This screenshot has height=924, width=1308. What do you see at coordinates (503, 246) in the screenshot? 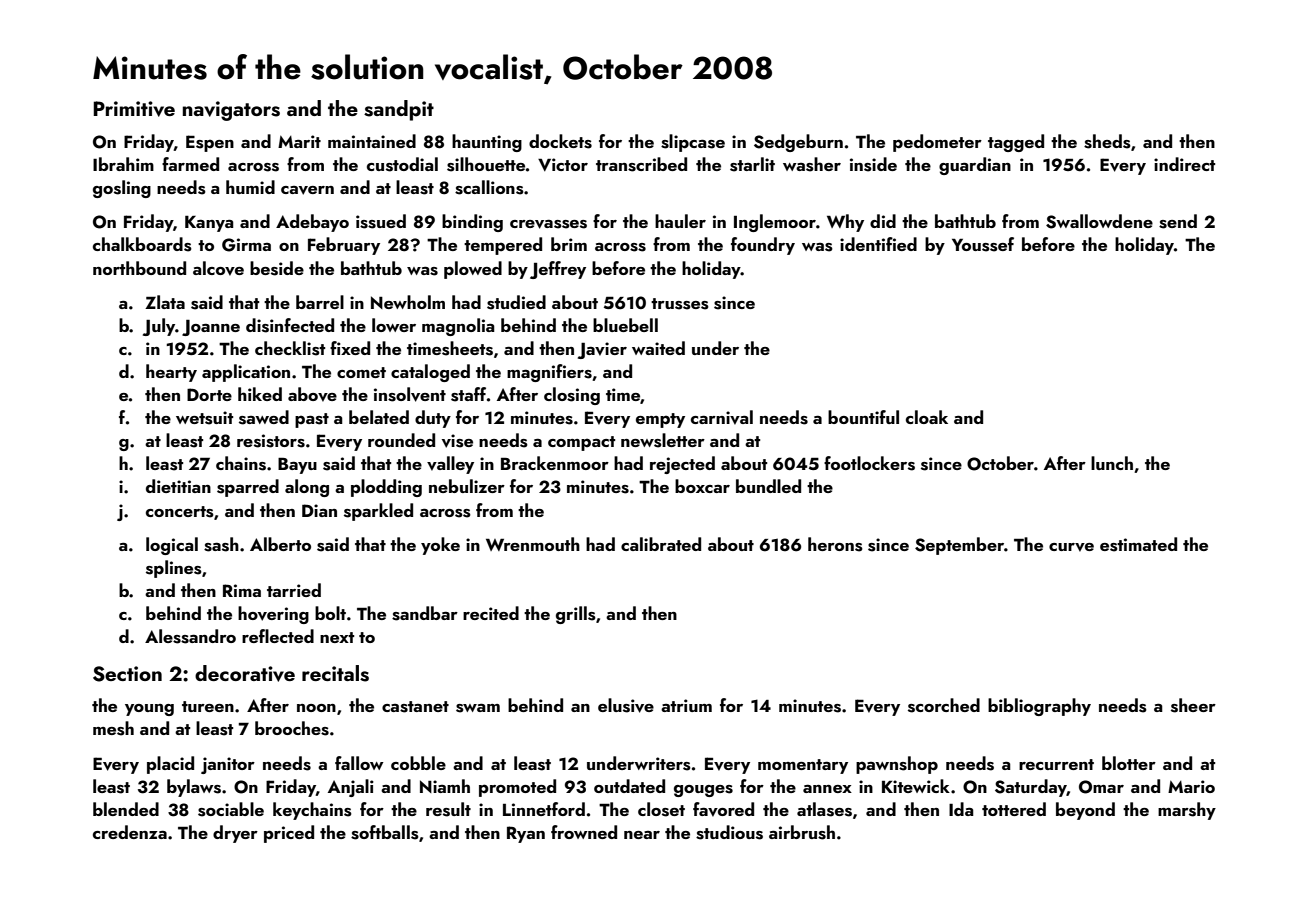
I see `tempered` at bounding box center [503, 246].
